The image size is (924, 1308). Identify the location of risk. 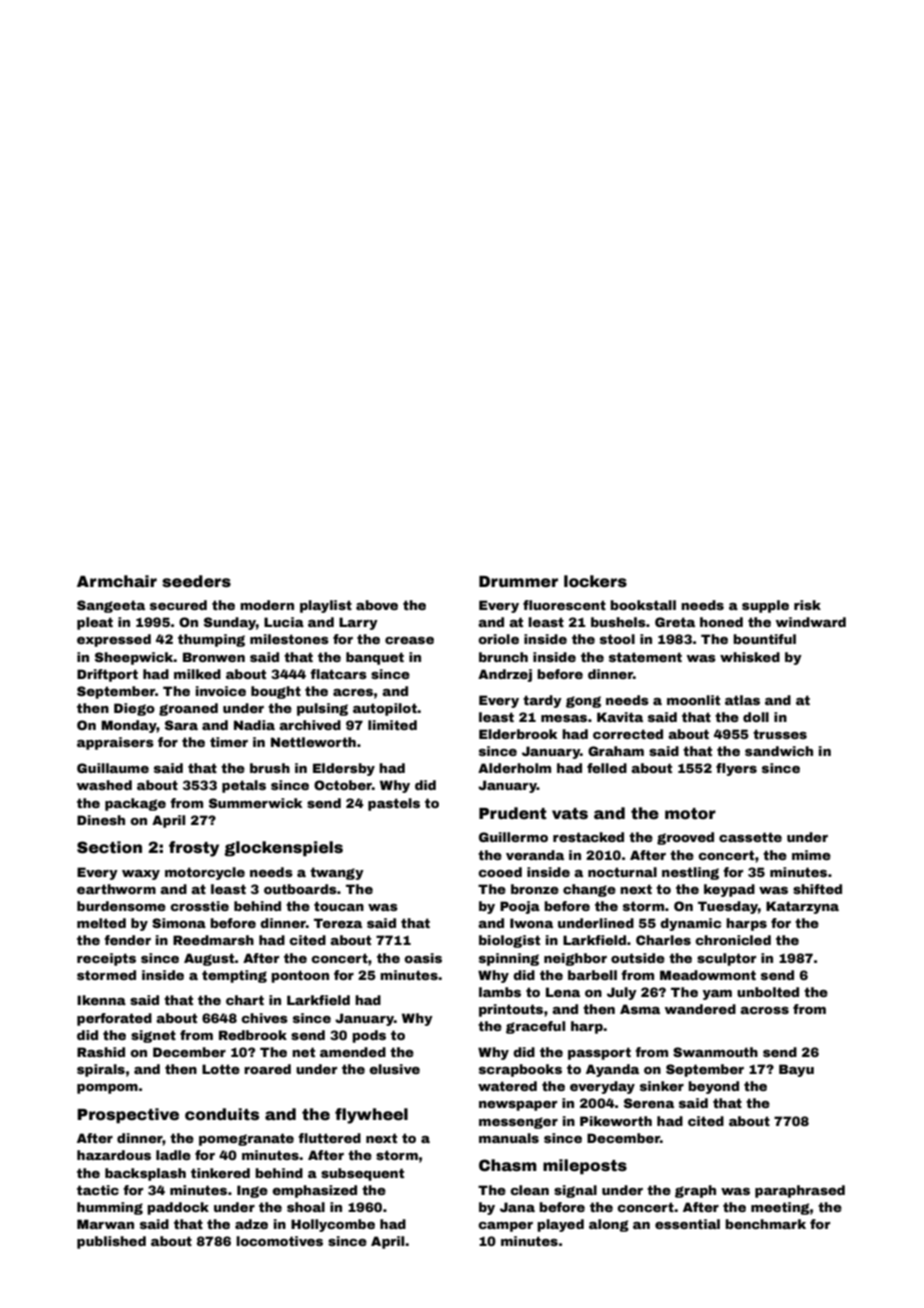
(807, 605).
